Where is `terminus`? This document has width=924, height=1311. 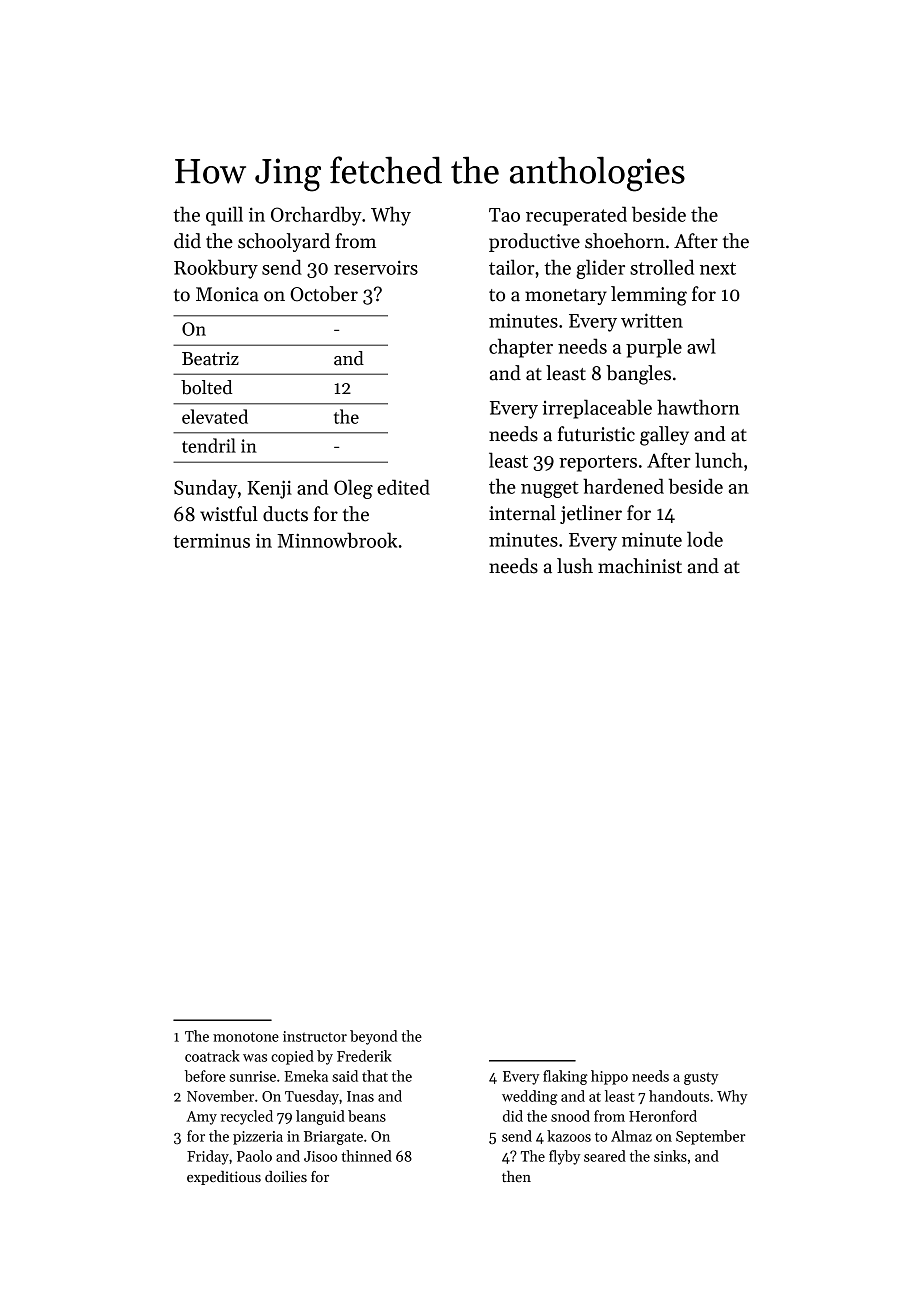
terminus is located at coordinates (211, 541).
